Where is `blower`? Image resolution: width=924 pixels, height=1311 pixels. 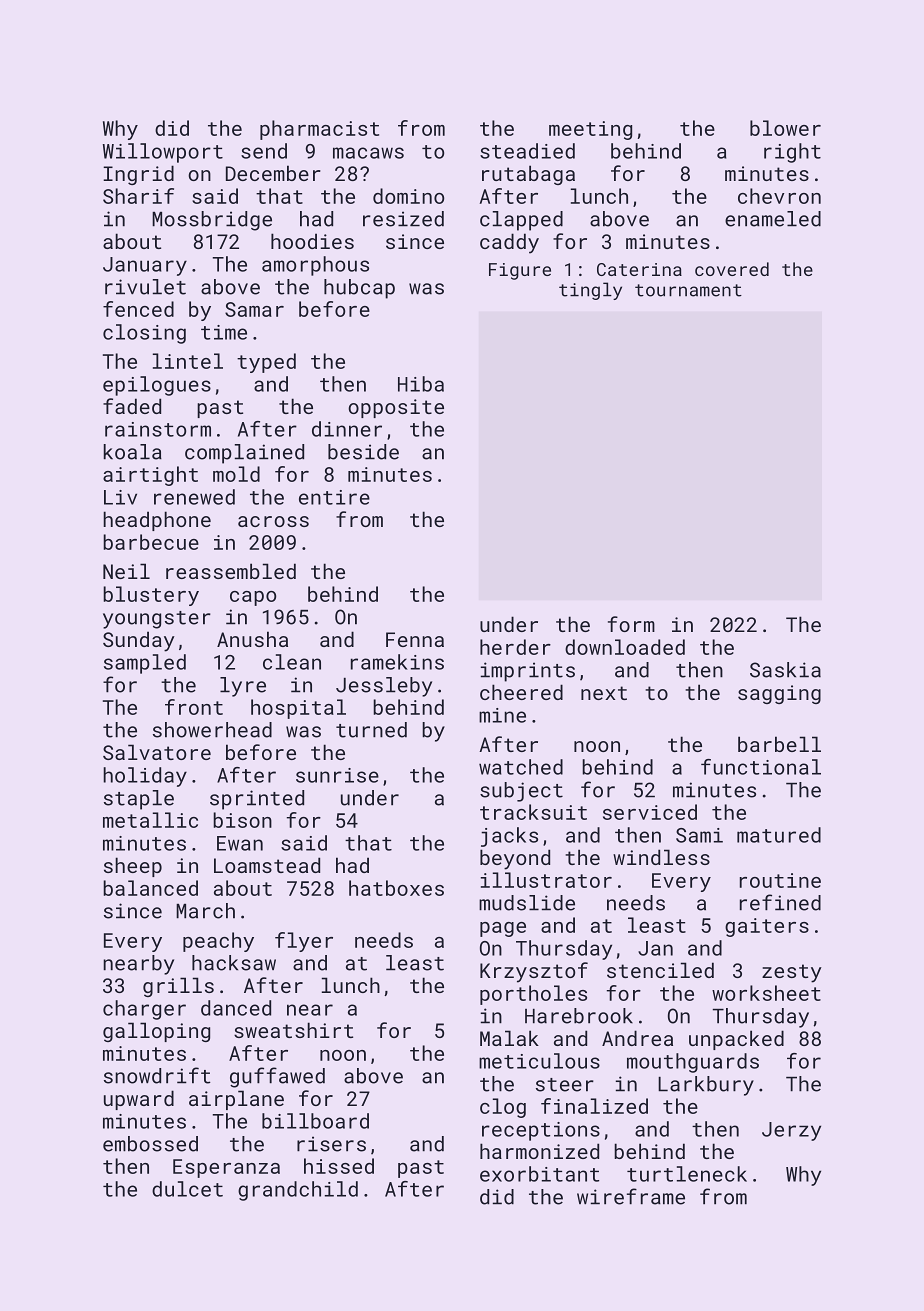
blower is located at coordinates (785, 128).
